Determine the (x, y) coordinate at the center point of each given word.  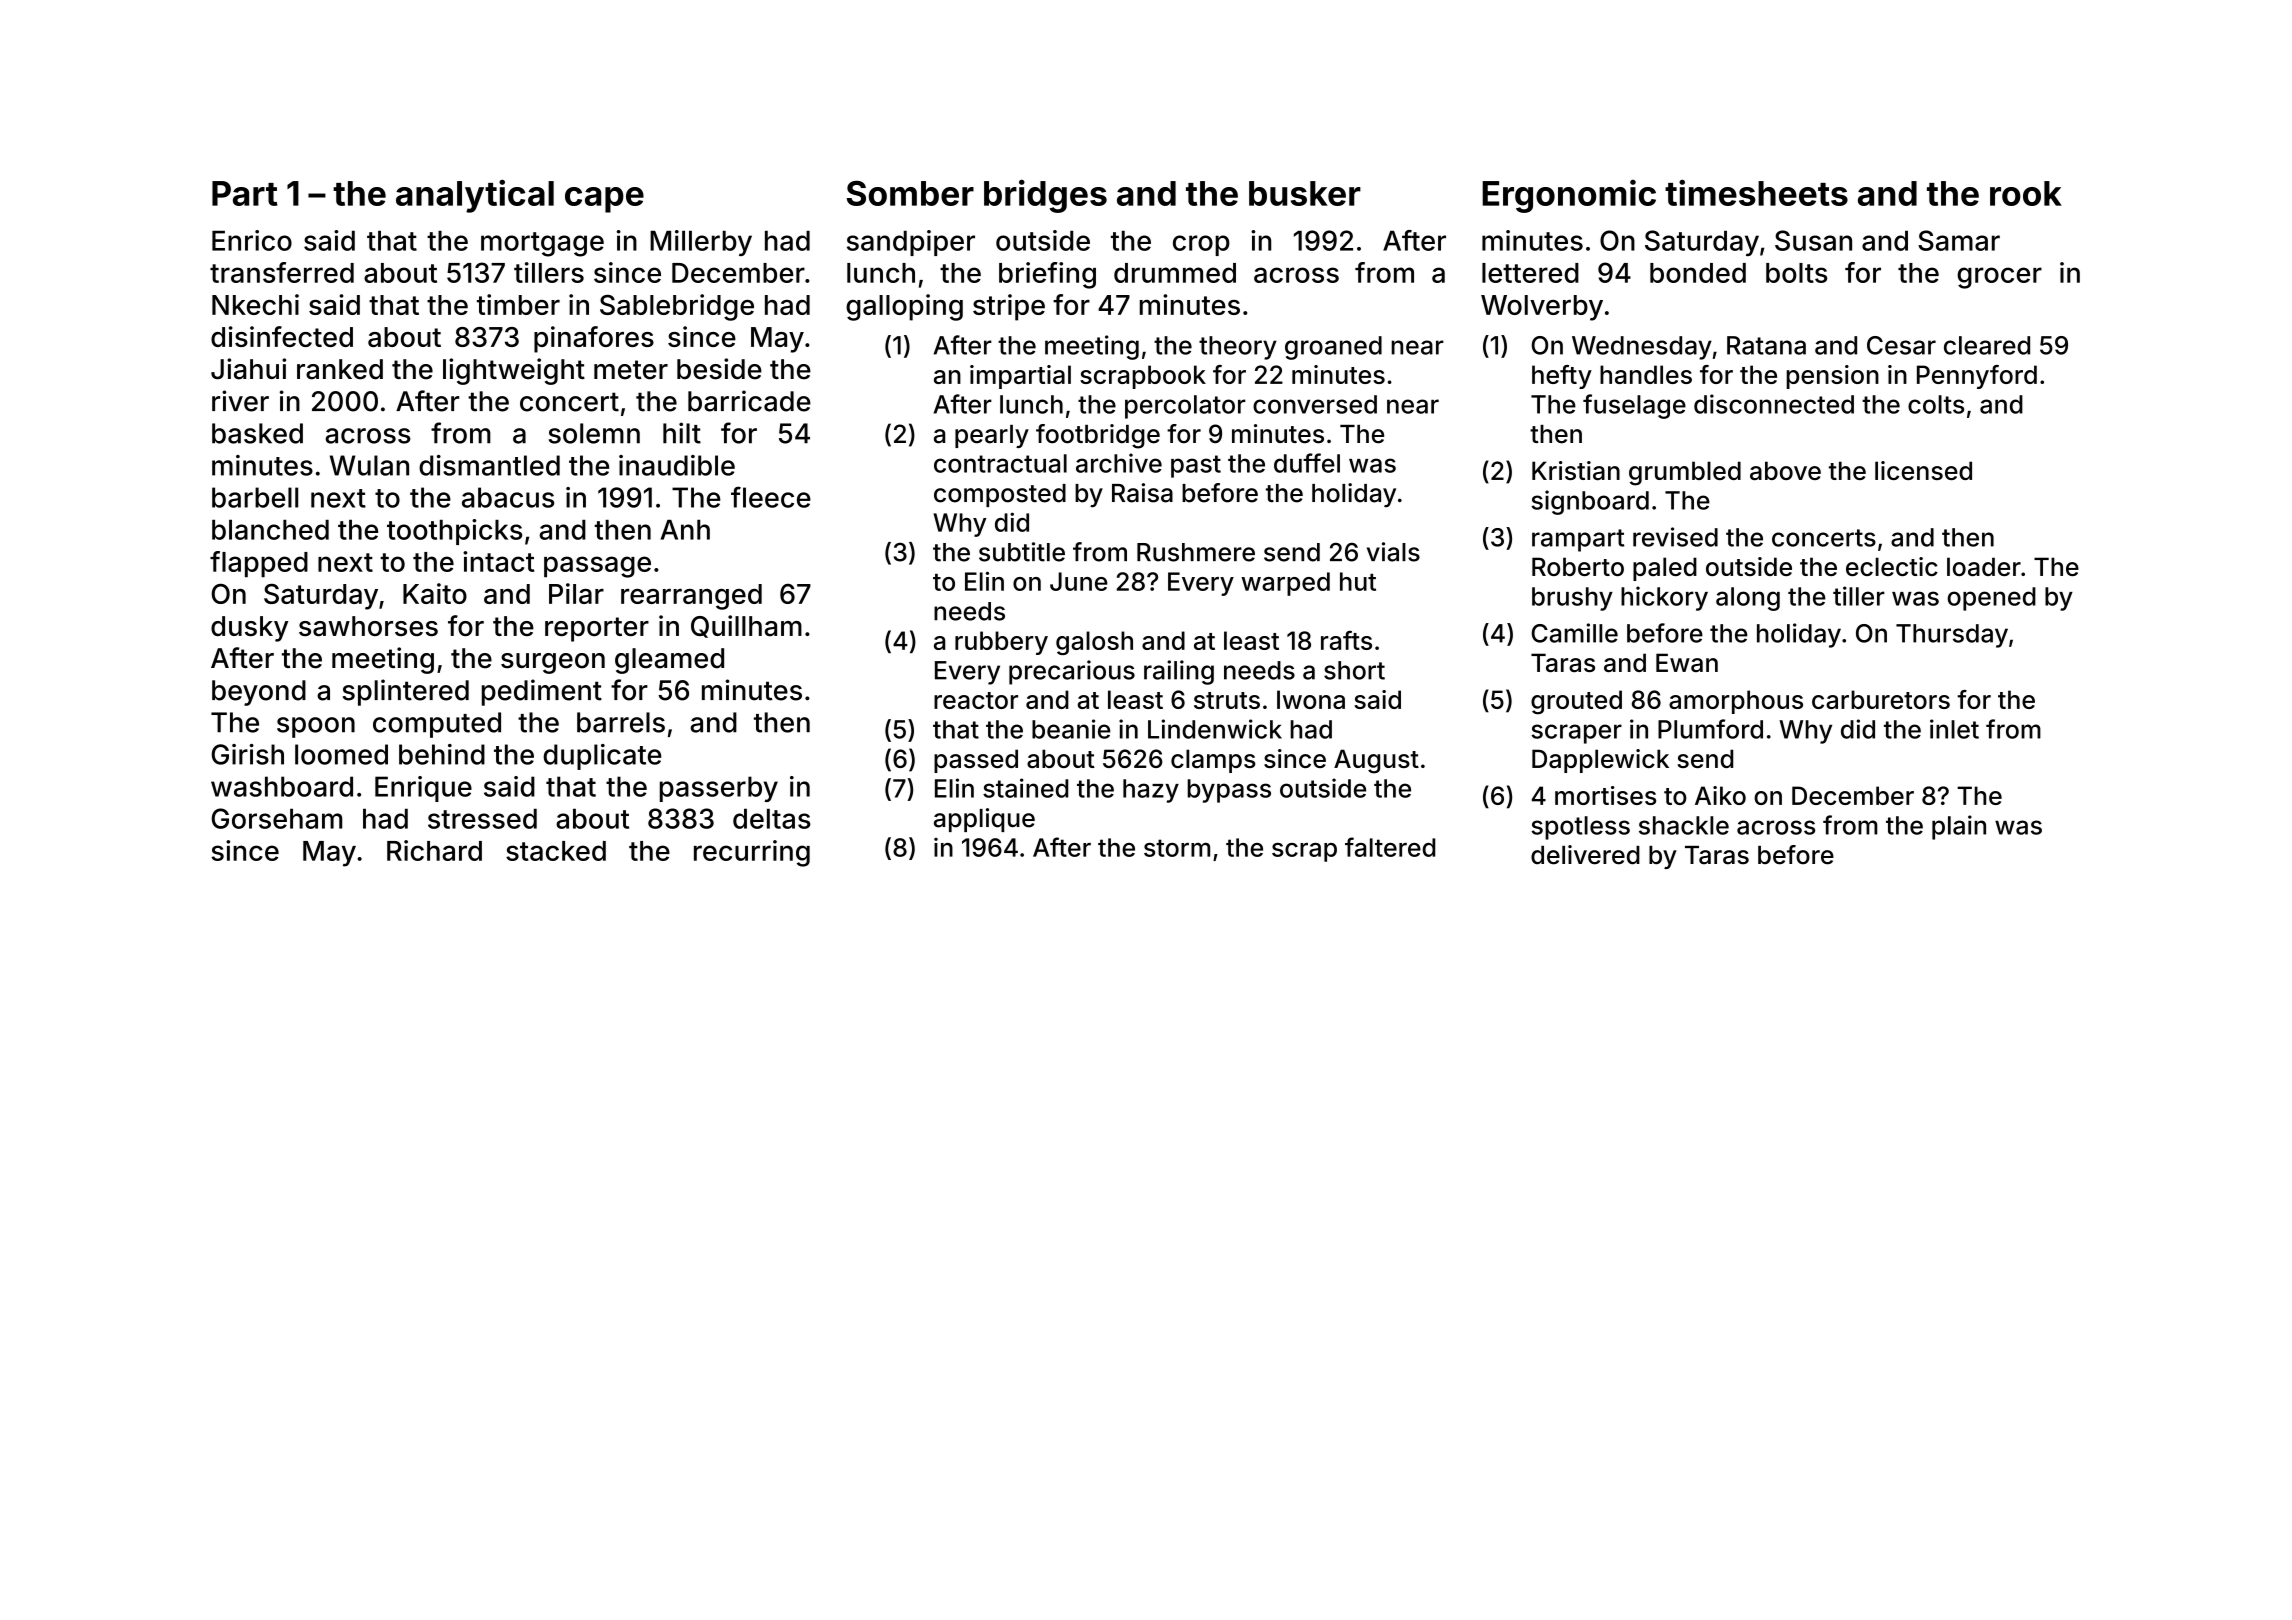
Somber (910, 193)
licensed (1923, 470)
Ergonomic (1569, 196)
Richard (434, 850)
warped (1285, 584)
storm (1177, 848)
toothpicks (454, 532)
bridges (1045, 196)
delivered (1585, 855)
